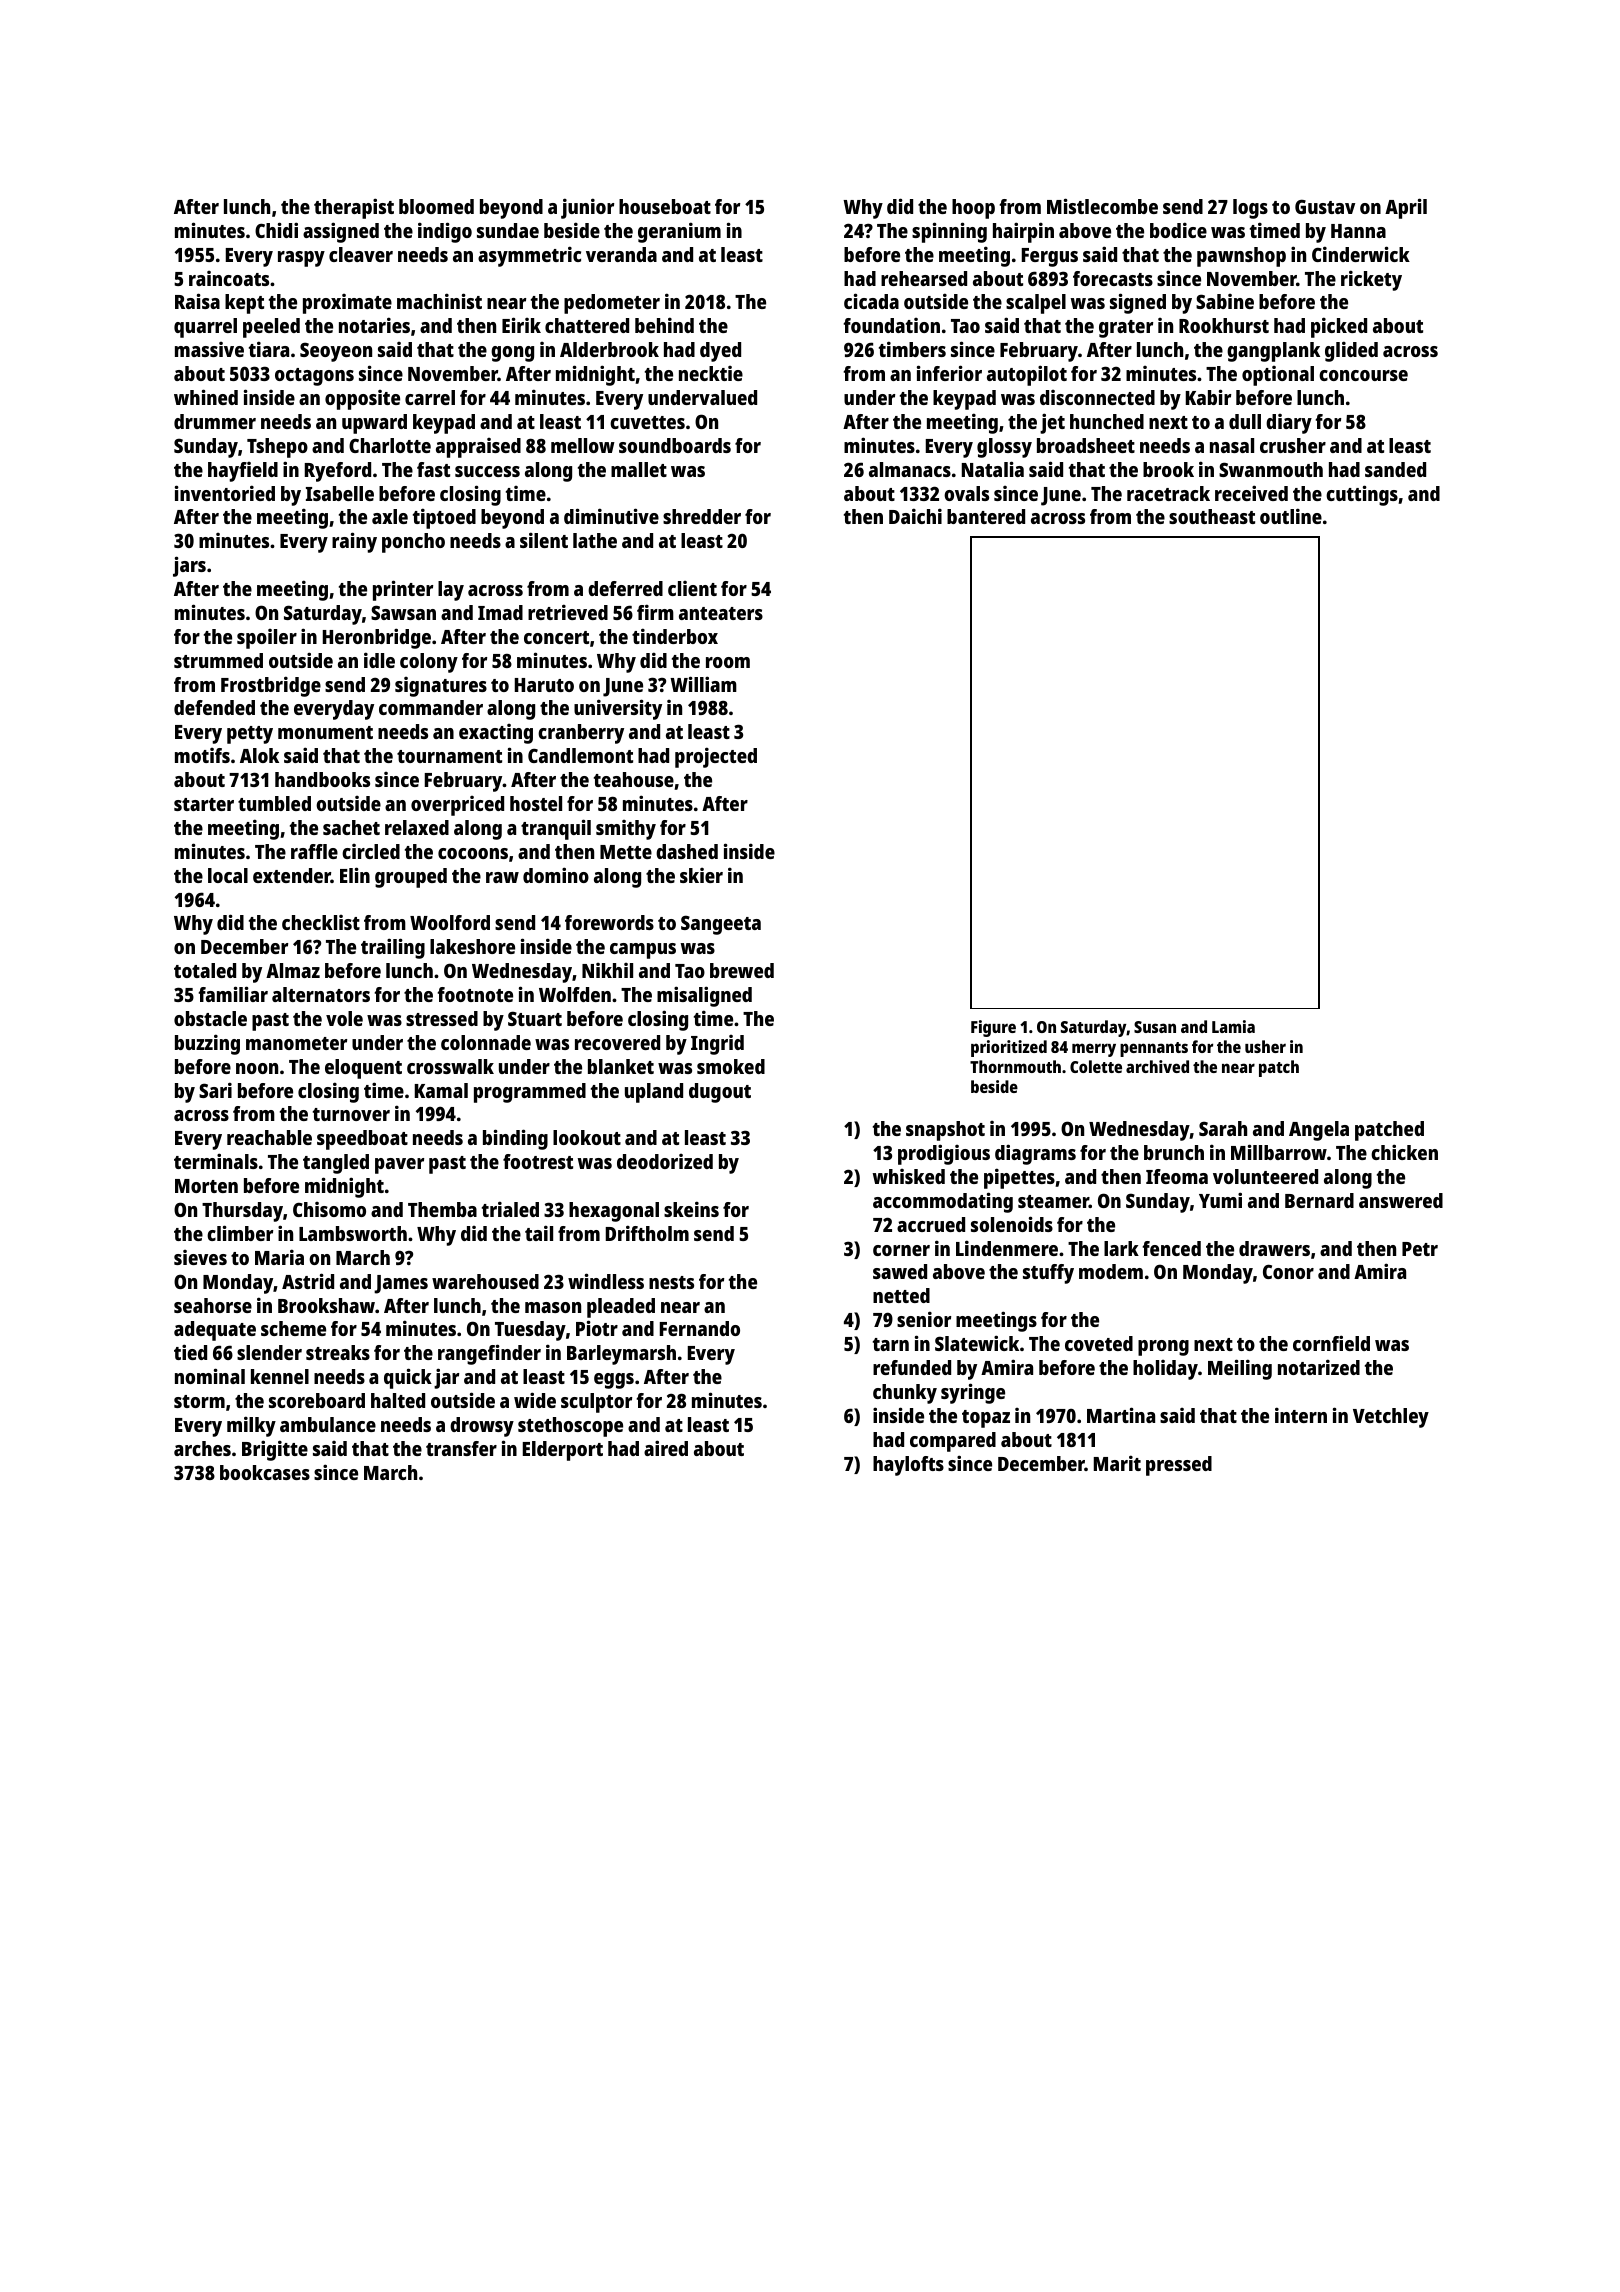 The height and width of the screenshot is (2292, 1620). I want to click on Daichi, so click(915, 516).
